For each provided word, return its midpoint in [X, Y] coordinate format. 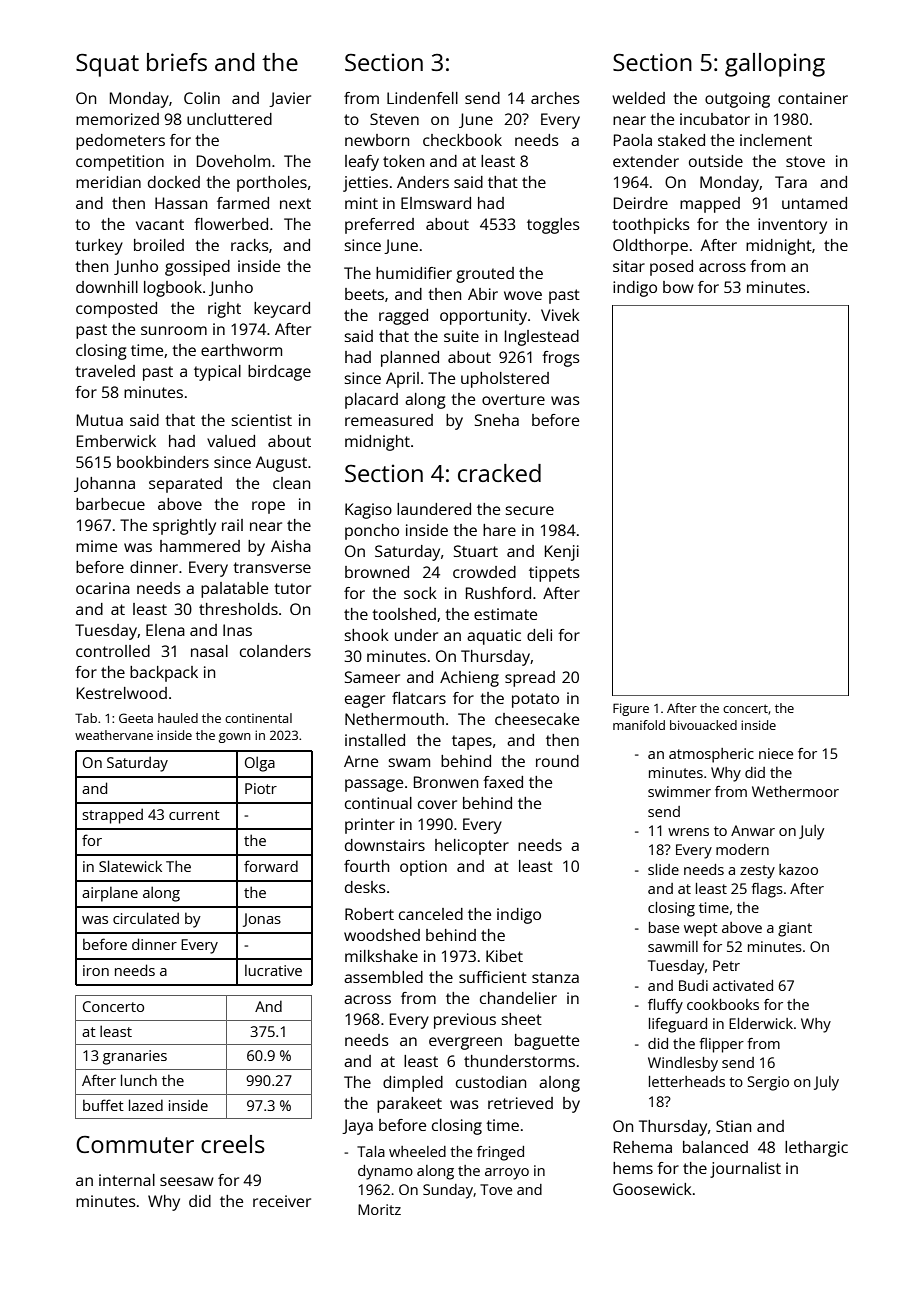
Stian [733, 1126]
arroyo [507, 1174]
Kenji [562, 553]
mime [96, 546]
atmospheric [711, 755]
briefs [177, 62]
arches [555, 98]
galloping [775, 65]
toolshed [404, 614]
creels [233, 1144]
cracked [499, 473]
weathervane [114, 735]
